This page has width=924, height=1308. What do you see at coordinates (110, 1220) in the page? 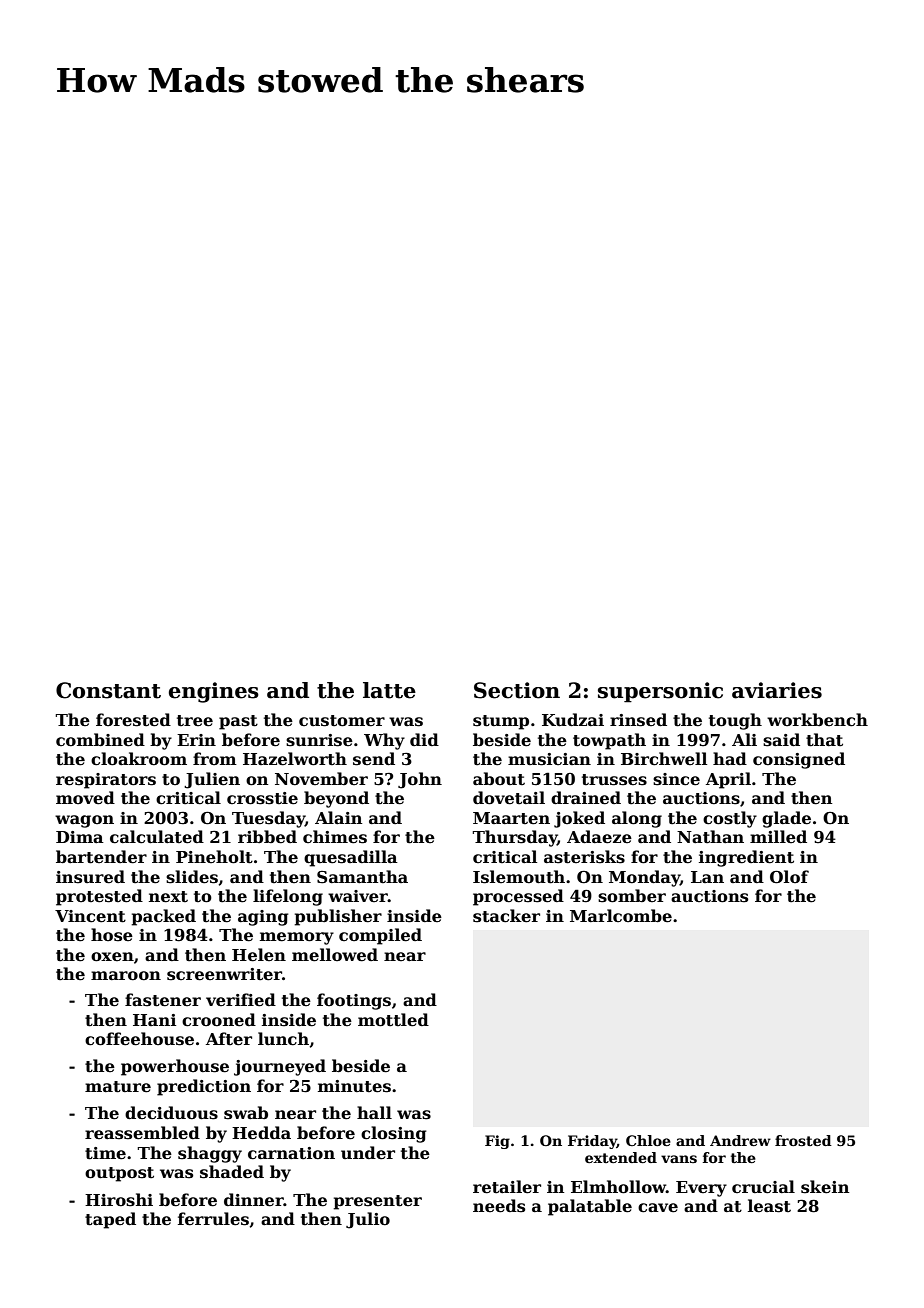
I see `taped` at bounding box center [110, 1220].
